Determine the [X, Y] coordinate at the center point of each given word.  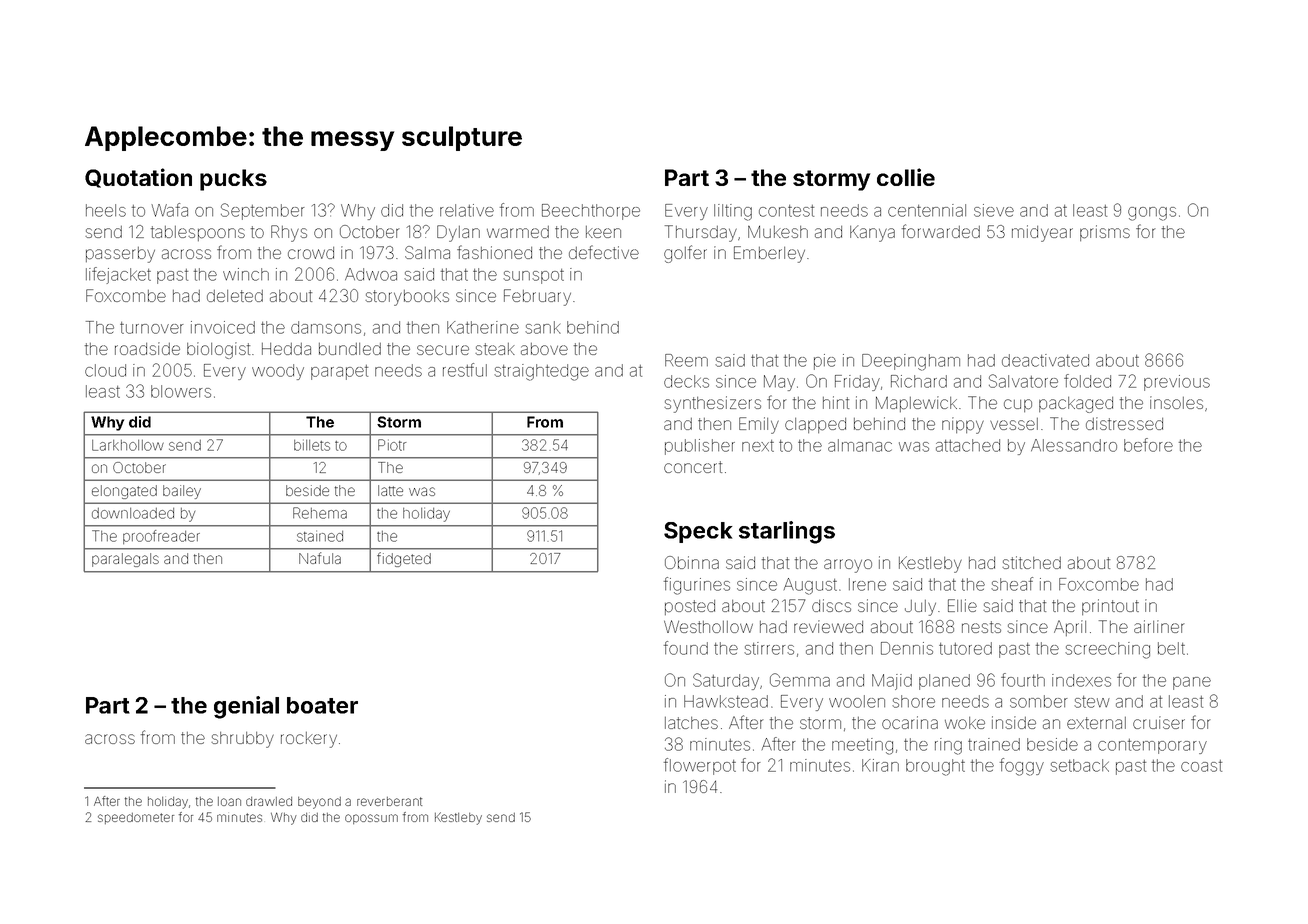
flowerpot [700, 766]
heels [106, 210]
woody [278, 372]
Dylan [458, 233]
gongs [1152, 214]
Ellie [962, 605]
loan [229, 801]
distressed [1124, 423]
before [1148, 445]
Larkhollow [128, 445]
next [758, 446]
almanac [860, 445]
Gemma [800, 680]
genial [246, 707]
